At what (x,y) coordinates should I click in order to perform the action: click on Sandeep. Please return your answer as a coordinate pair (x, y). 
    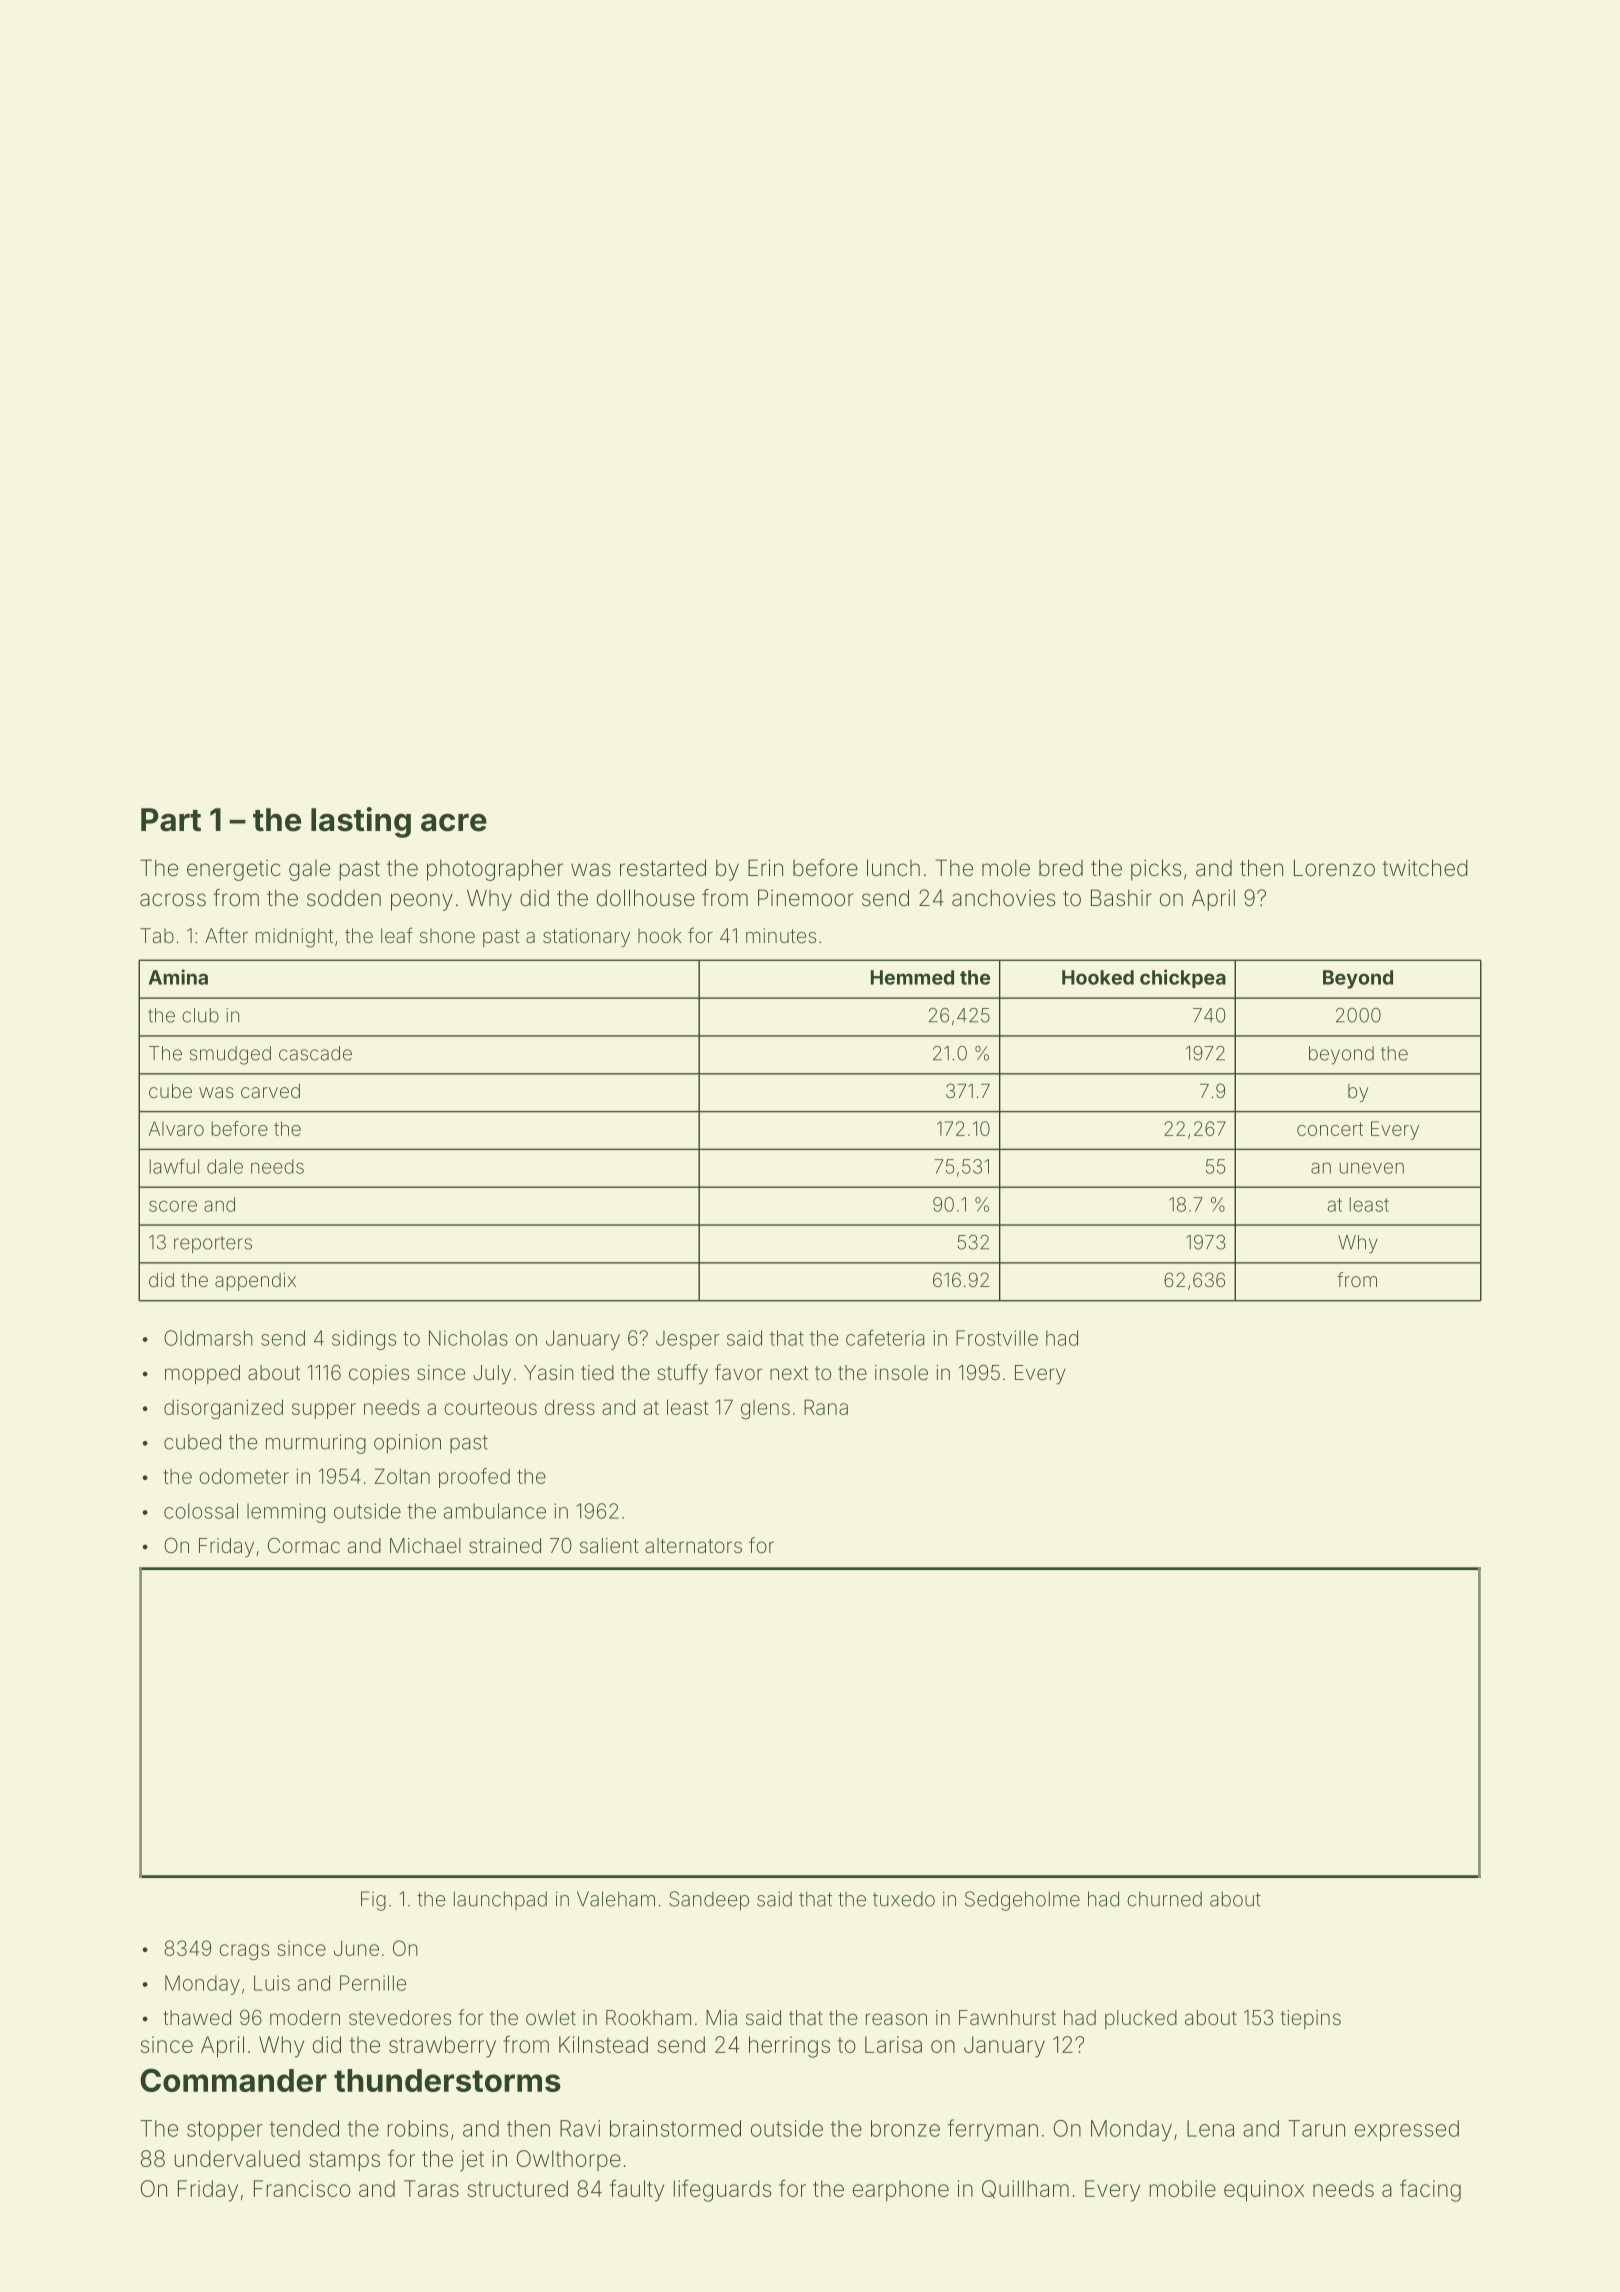
    Looking at the image, I should click on (709, 1901).
